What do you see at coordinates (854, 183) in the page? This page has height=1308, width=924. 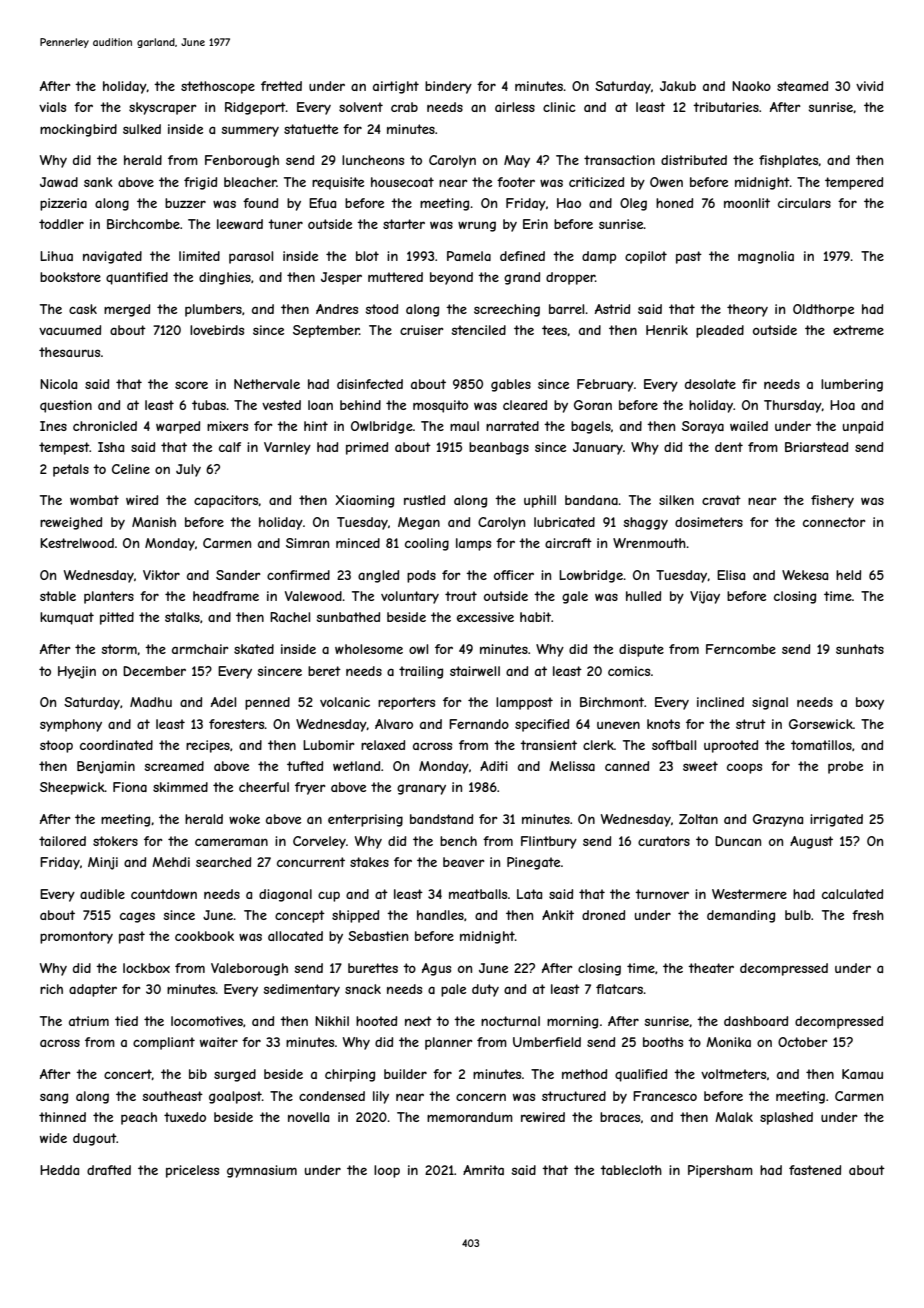 I see `tempered` at bounding box center [854, 183].
